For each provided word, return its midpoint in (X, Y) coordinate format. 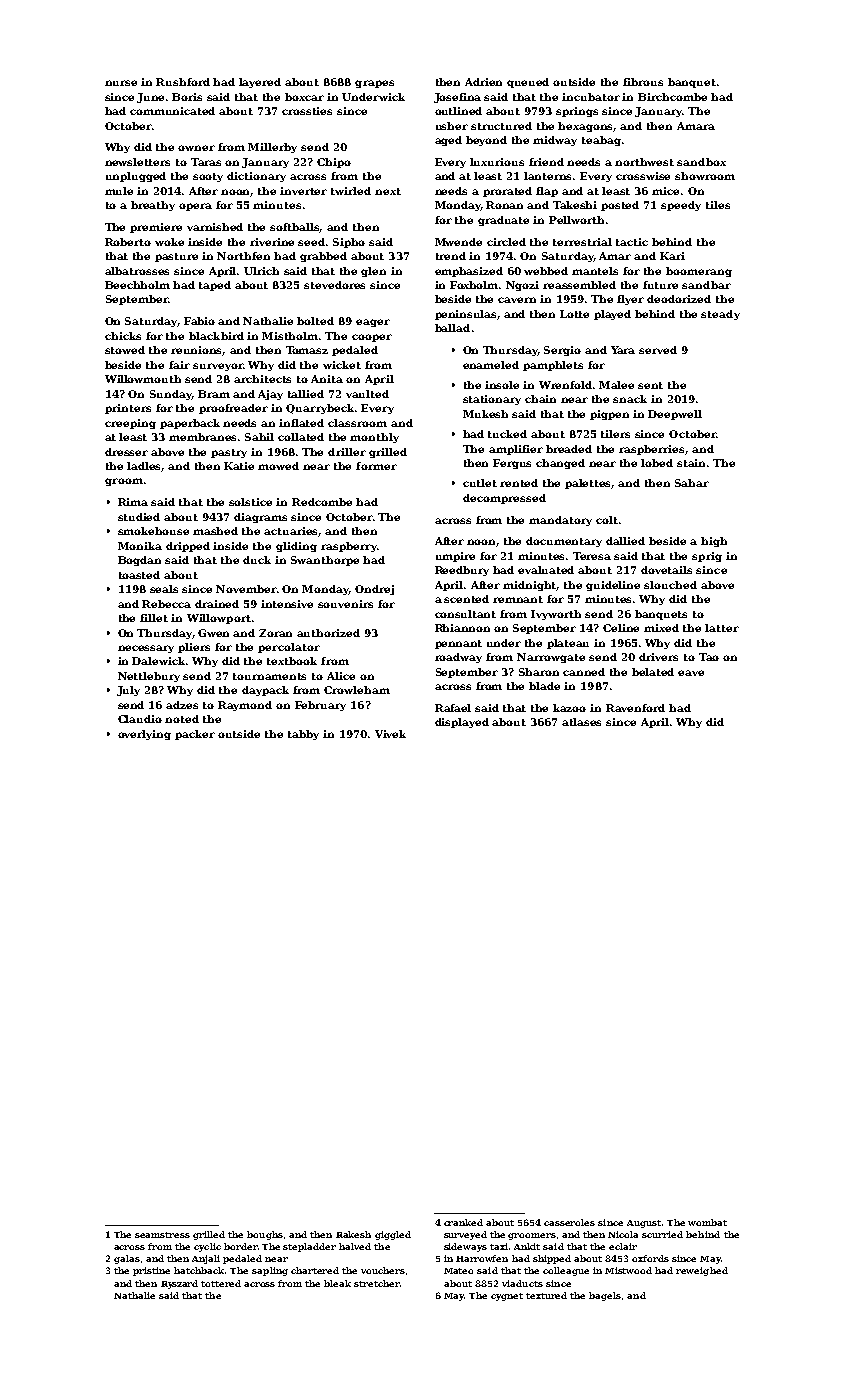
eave (691, 673)
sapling (270, 1271)
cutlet (480, 483)
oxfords (650, 1258)
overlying (144, 735)
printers (128, 409)
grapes (374, 84)
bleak (337, 1283)
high (714, 542)
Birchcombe (672, 97)
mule (119, 191)
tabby (303, 735)
